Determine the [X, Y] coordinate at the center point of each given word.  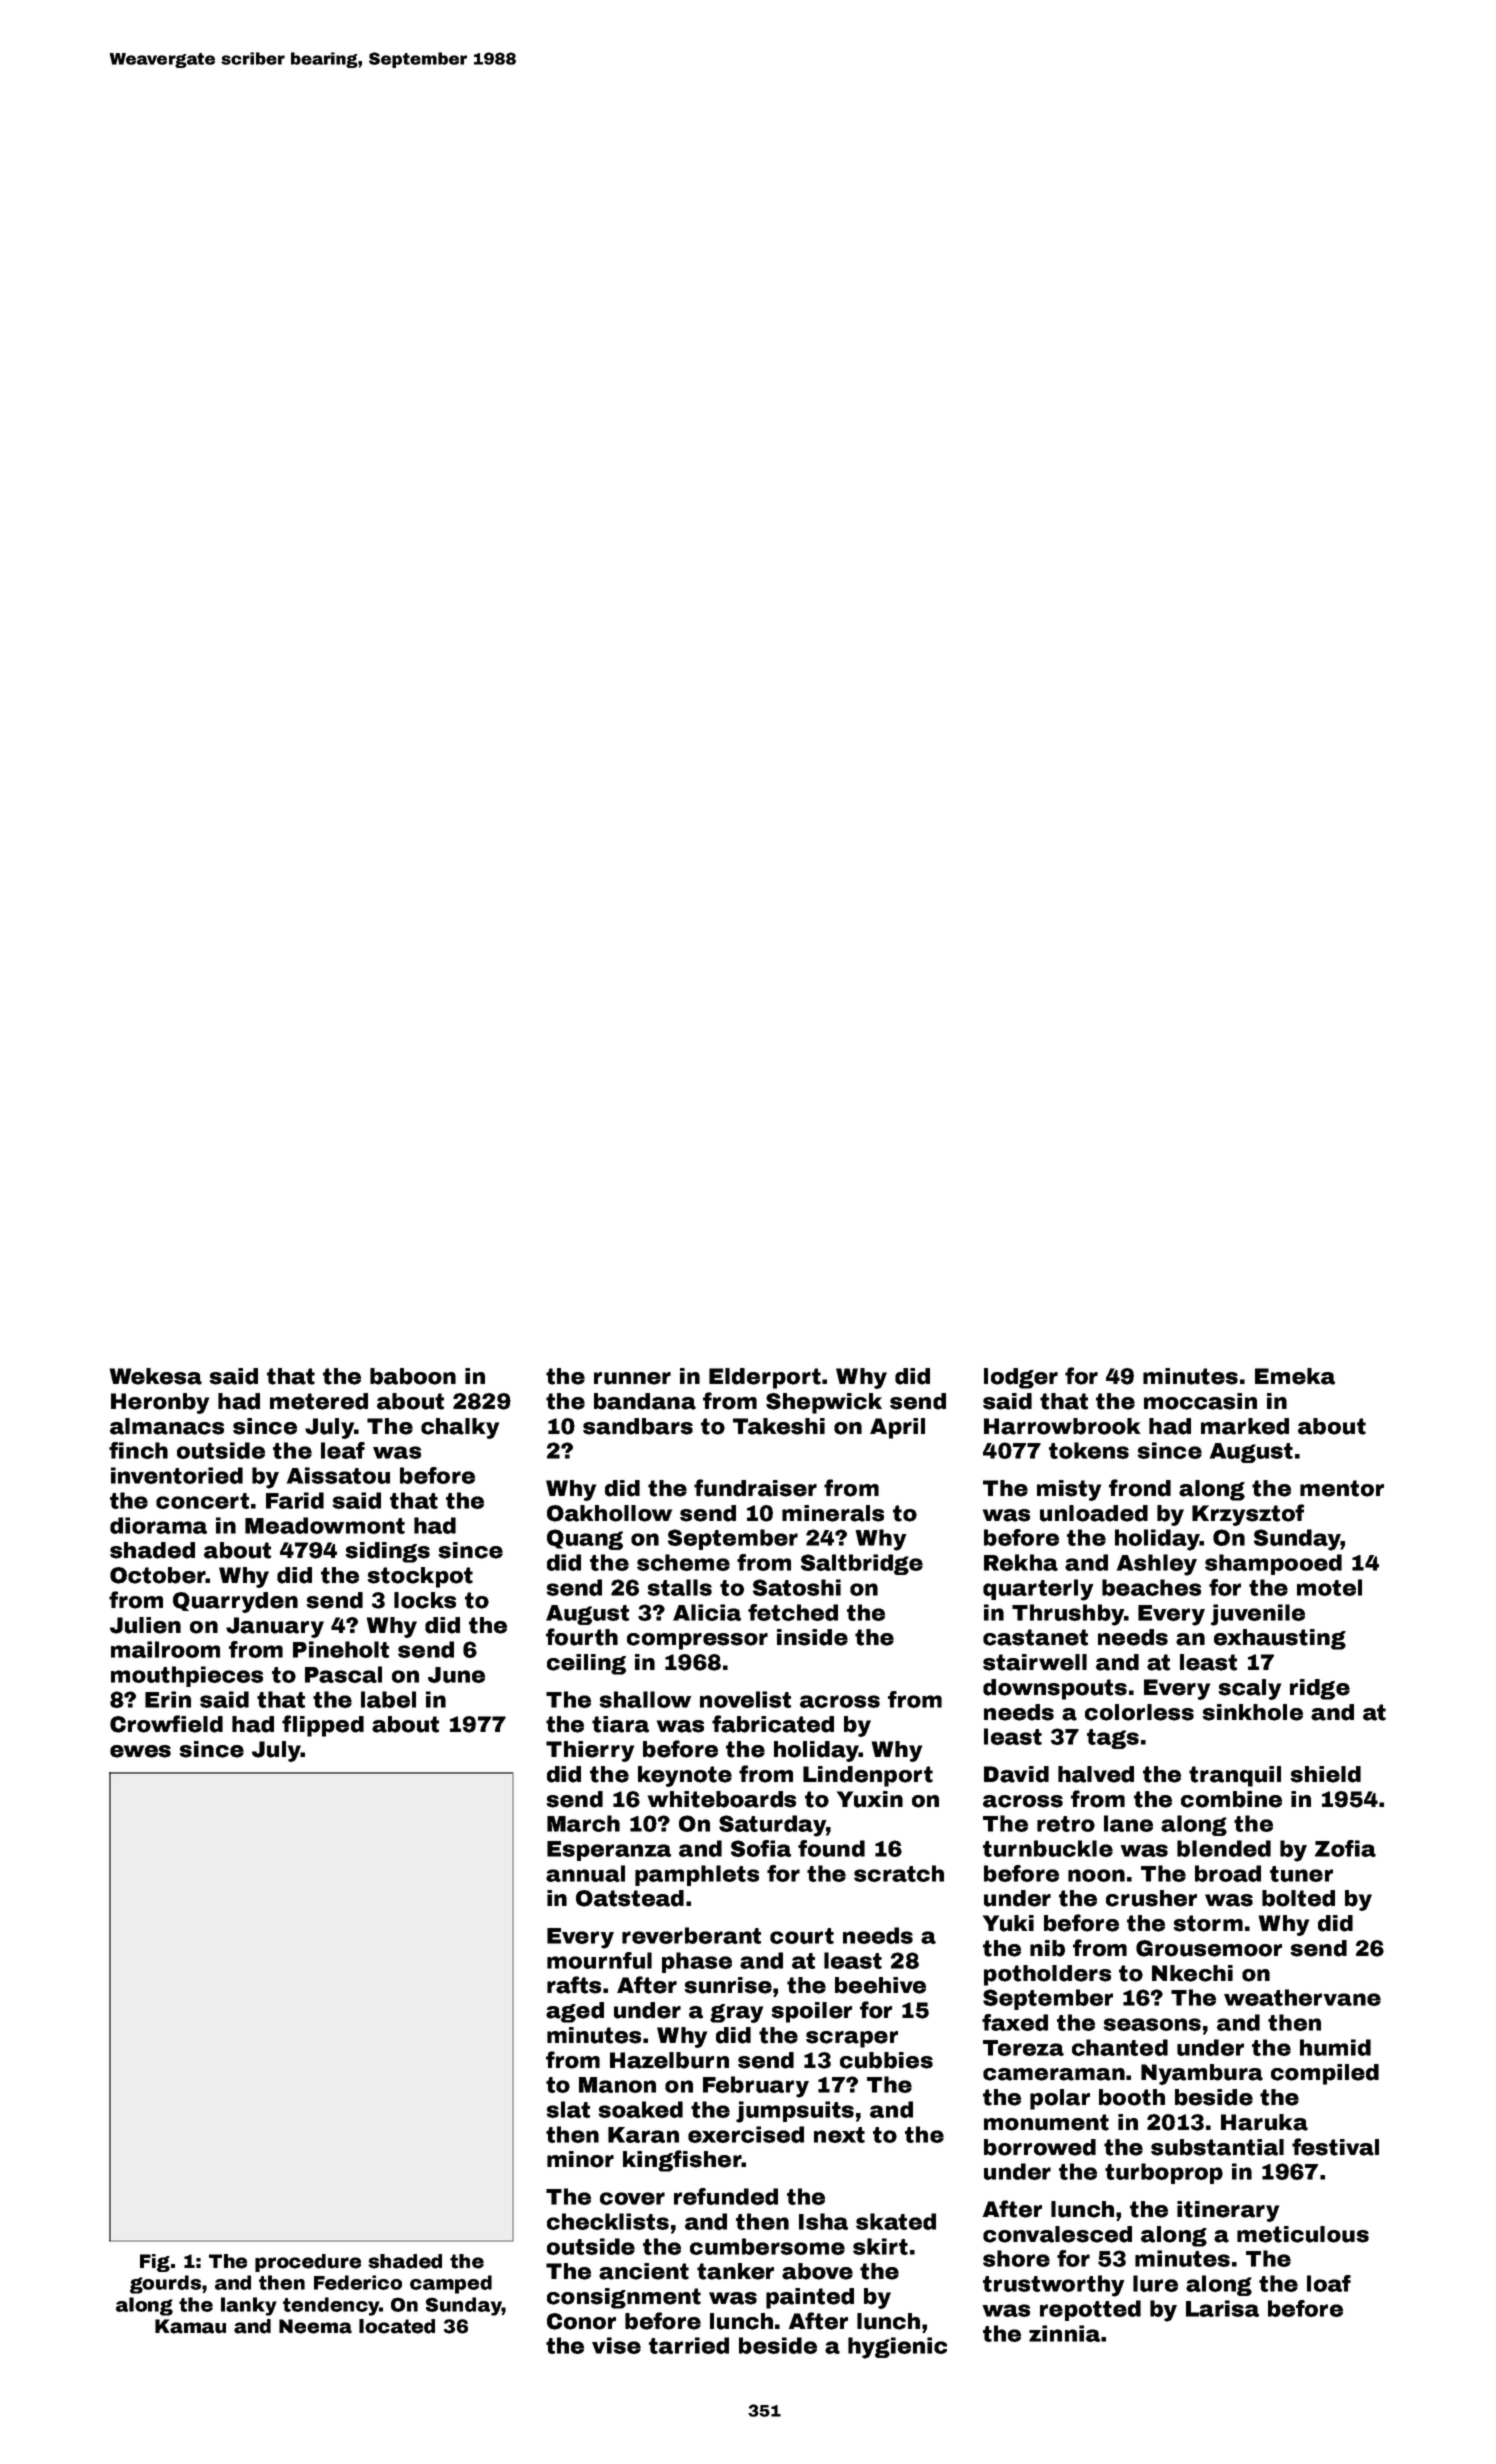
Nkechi [1192, 1973]
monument [1046, 2122]
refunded [726, 2196]
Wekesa [156, 1376]
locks [425, 1600]
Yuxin [870, 1799]
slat [568, 2109]
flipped [323, 1726]
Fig [155, 2263]
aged [575, 2012]
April [897, 1428]
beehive [880, 1985]
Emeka [1295, 1376]
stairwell [1035, 1662]
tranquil [1235, 1776]
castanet [1035, 1637]
